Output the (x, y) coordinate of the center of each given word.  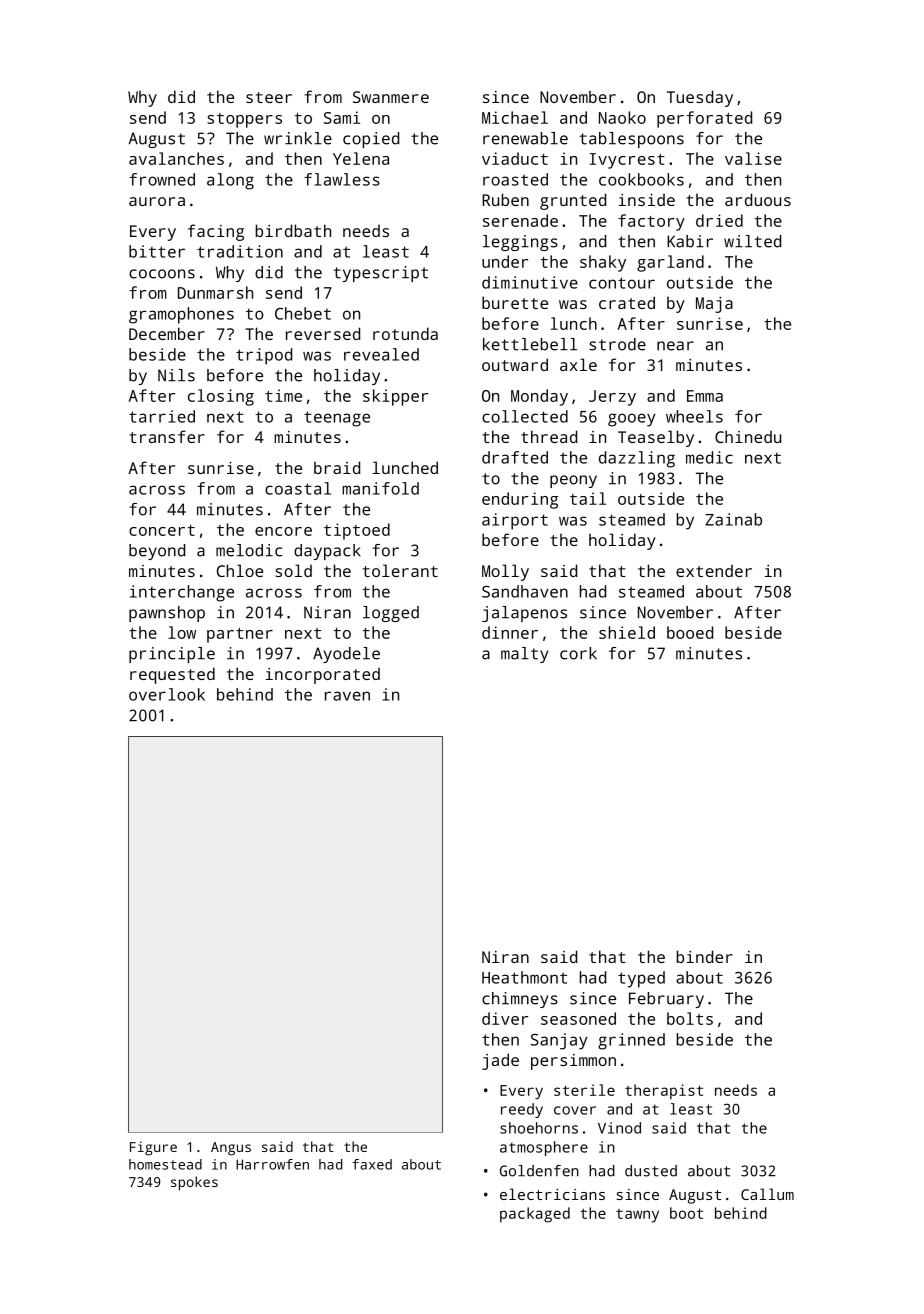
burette (515, 302)
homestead (165, 1164)
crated (627, 302)
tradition (240, 251)
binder (704, 956)
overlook (167, 694)
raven (347, 696)
